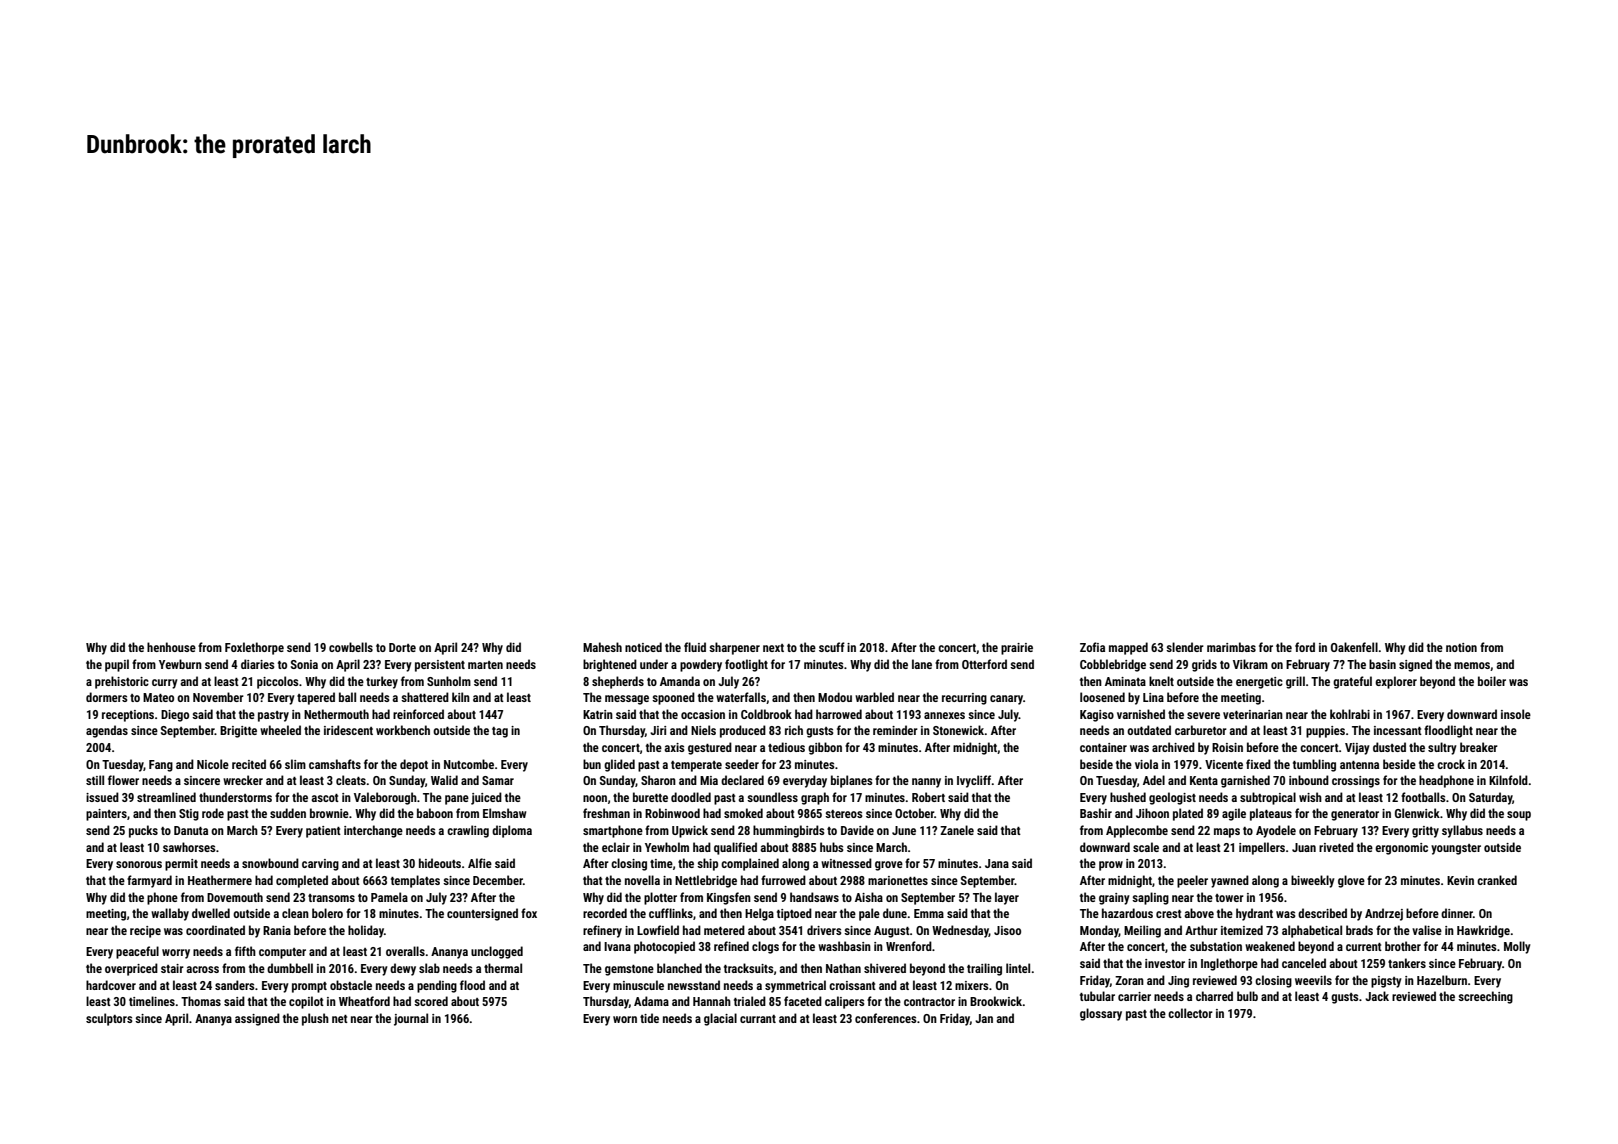 This document has width=1618, height=1144. I want to click on wrecker, so click(243, 780).
